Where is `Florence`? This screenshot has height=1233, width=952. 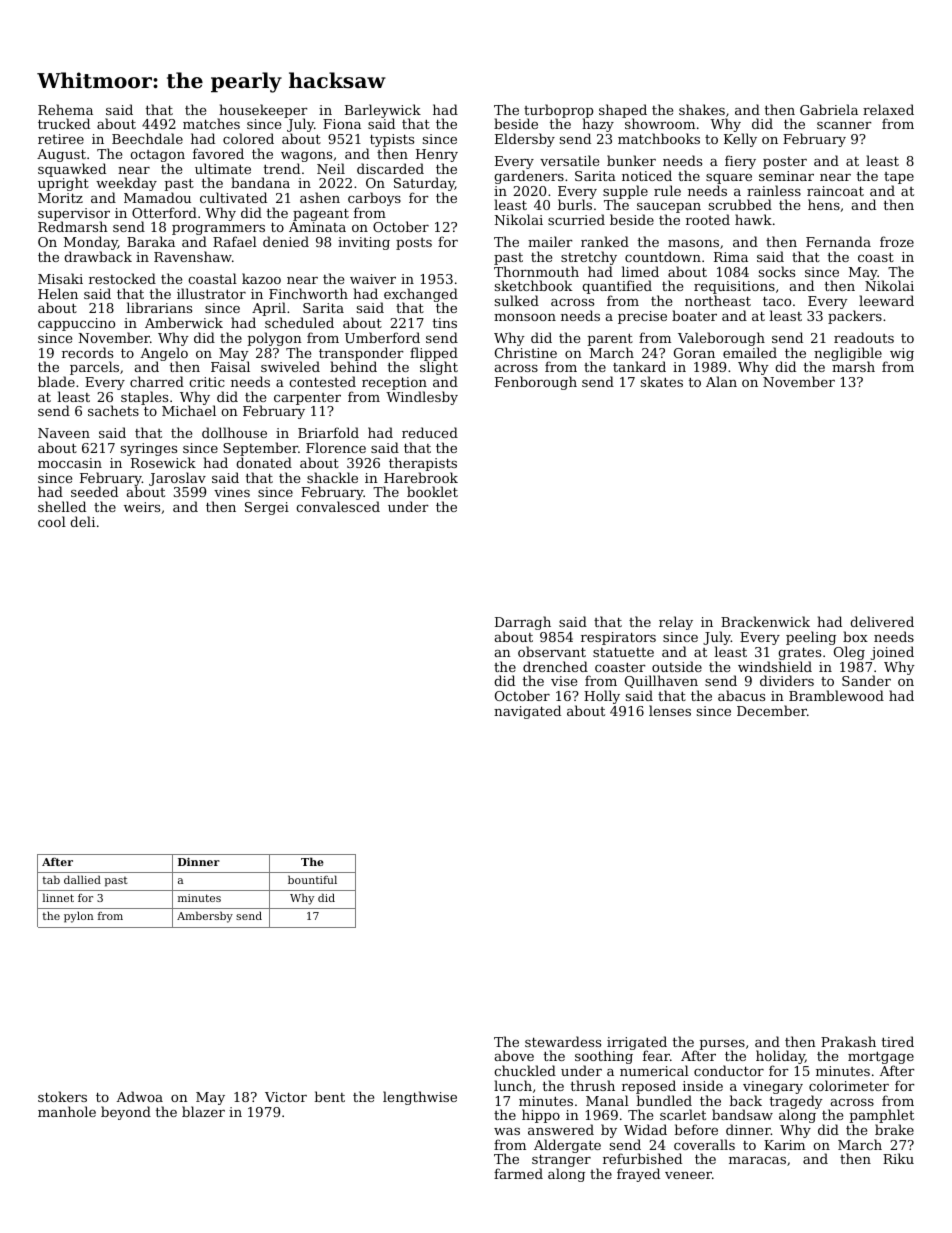
Florence is located at coordinates (336, 447).
